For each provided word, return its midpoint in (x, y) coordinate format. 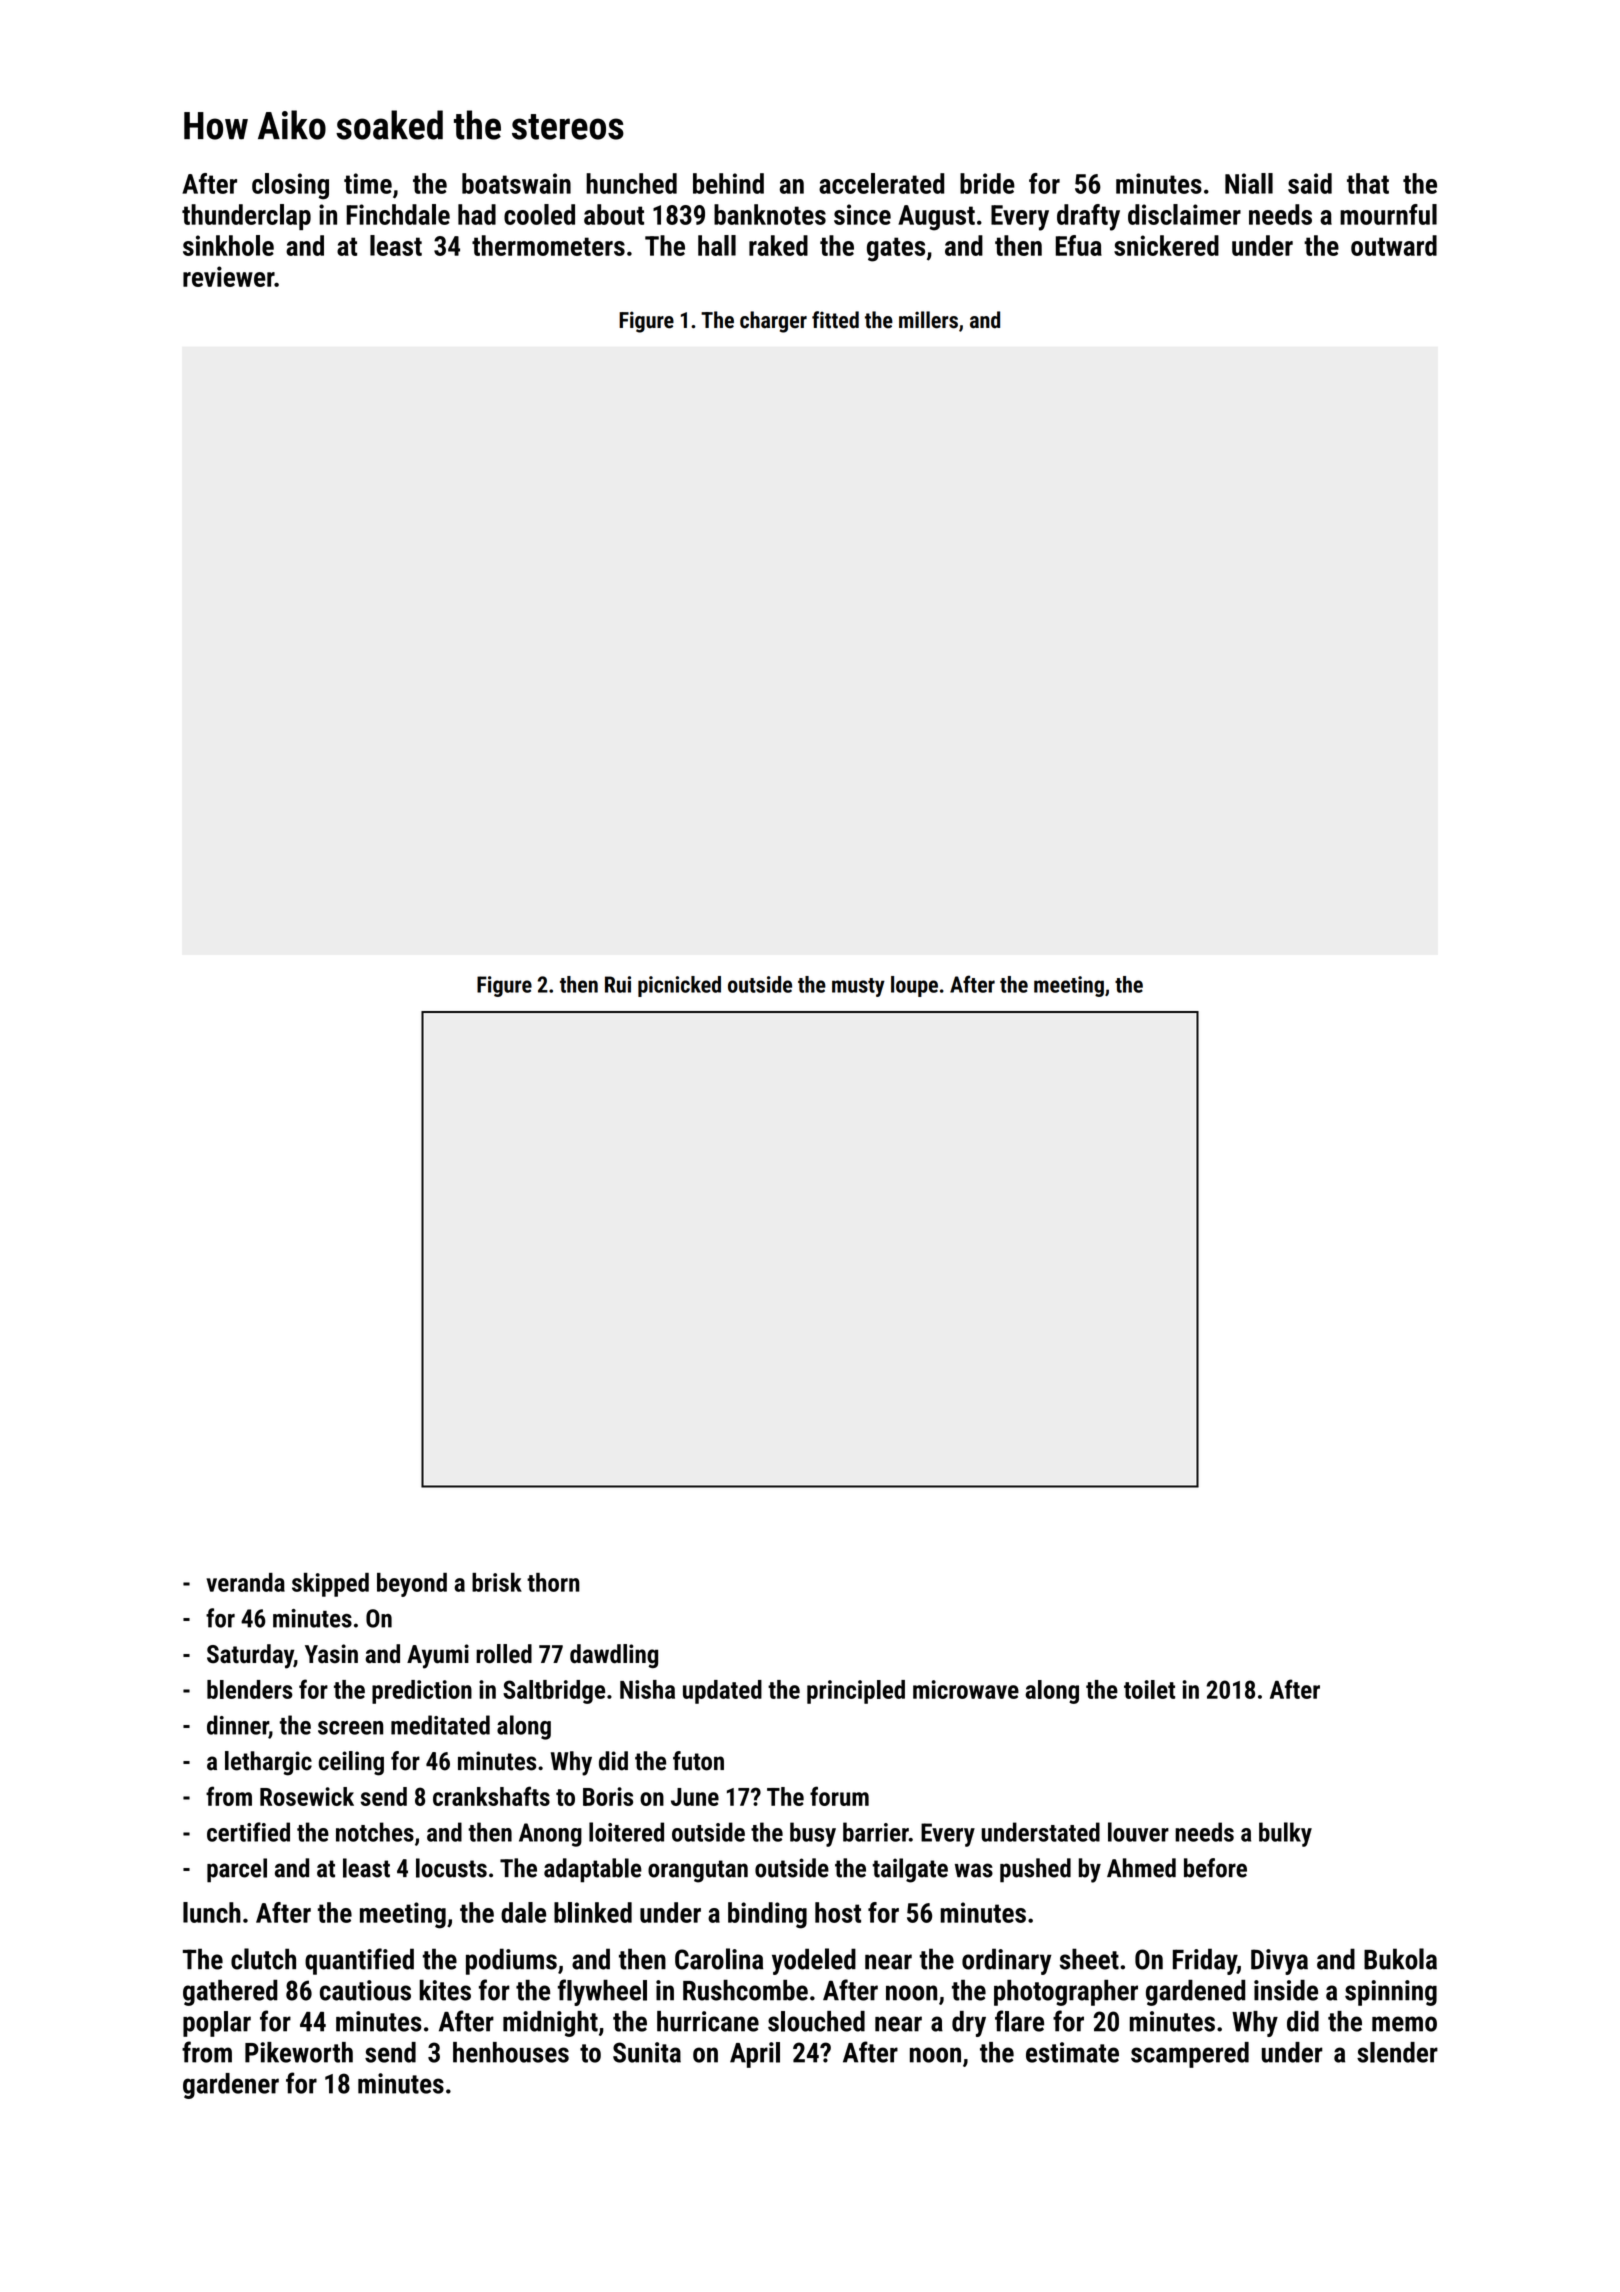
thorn (553, 1582)
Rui (618, 984)
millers (928, 320)
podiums (511, 1961)
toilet (1149, 1689)
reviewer (228, 276)
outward (1394, 245)
